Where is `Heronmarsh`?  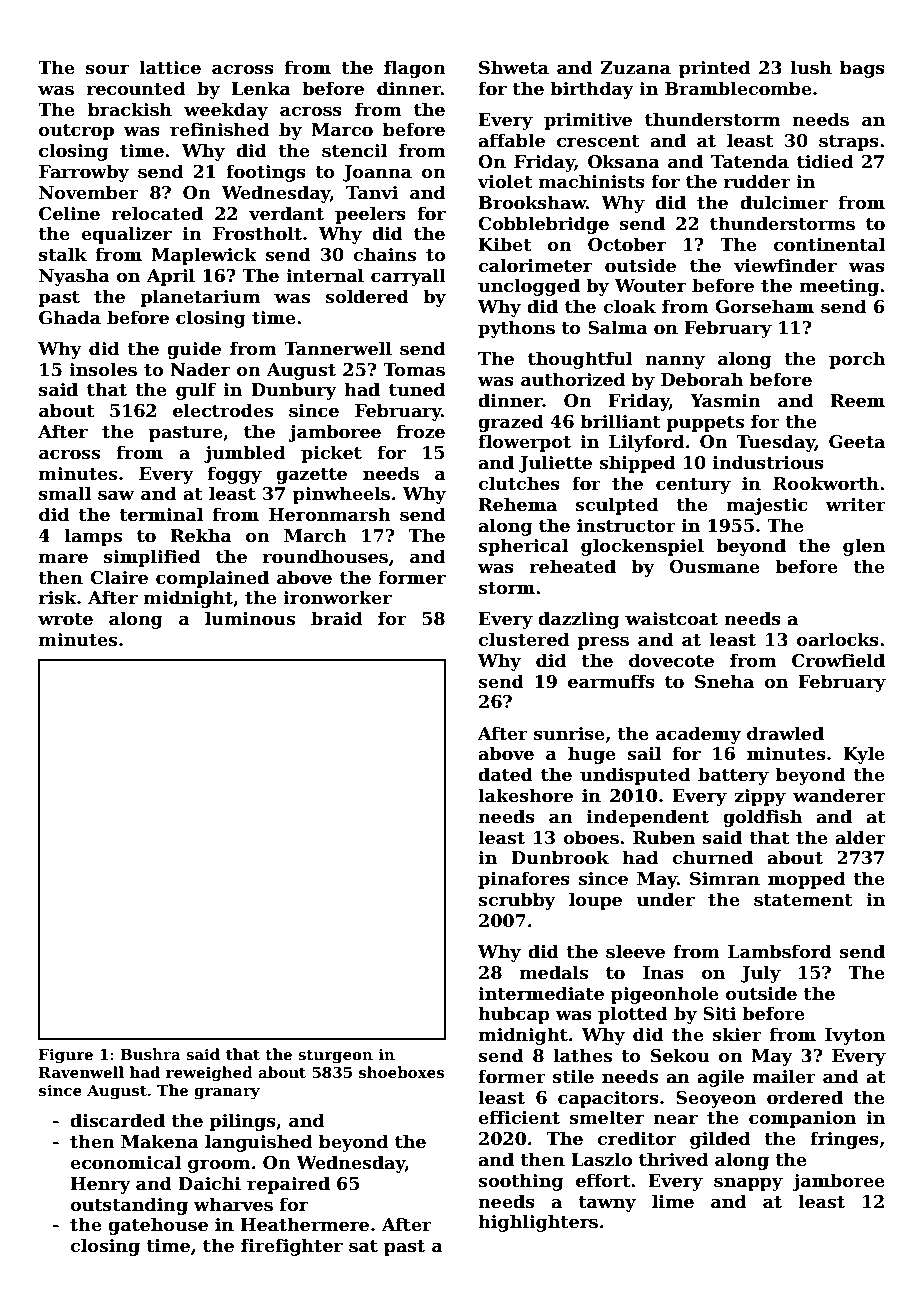
Heronmarsh is located at coordinates (330, 514).
